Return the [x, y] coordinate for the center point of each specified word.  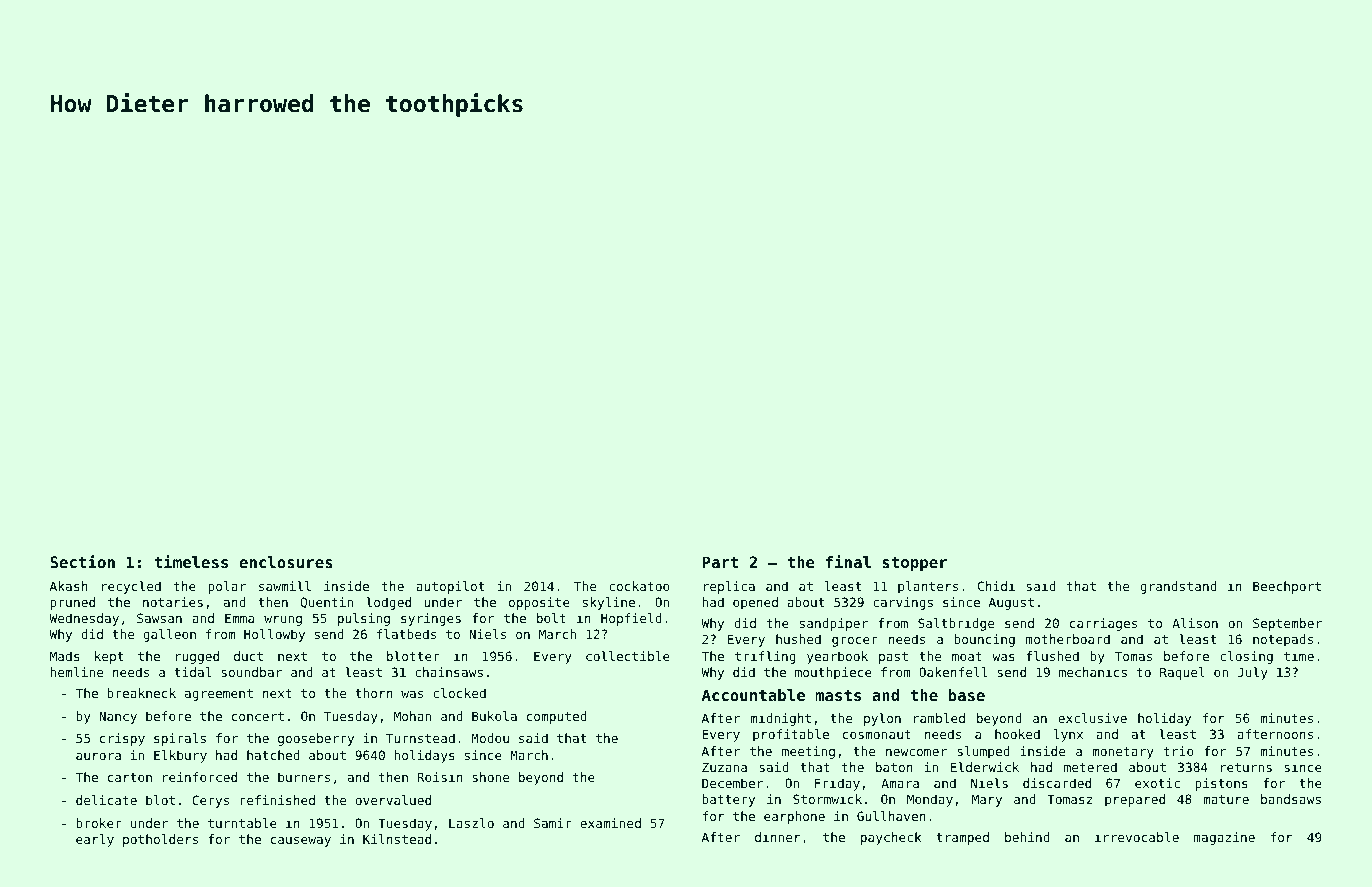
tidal [192, 672]
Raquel [1182, 673]
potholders [160, 840]
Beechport [1287, 587]
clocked [459, 693]
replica [729, 587]
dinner [777, 837]
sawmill [285, 586]
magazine [1224, 838]
